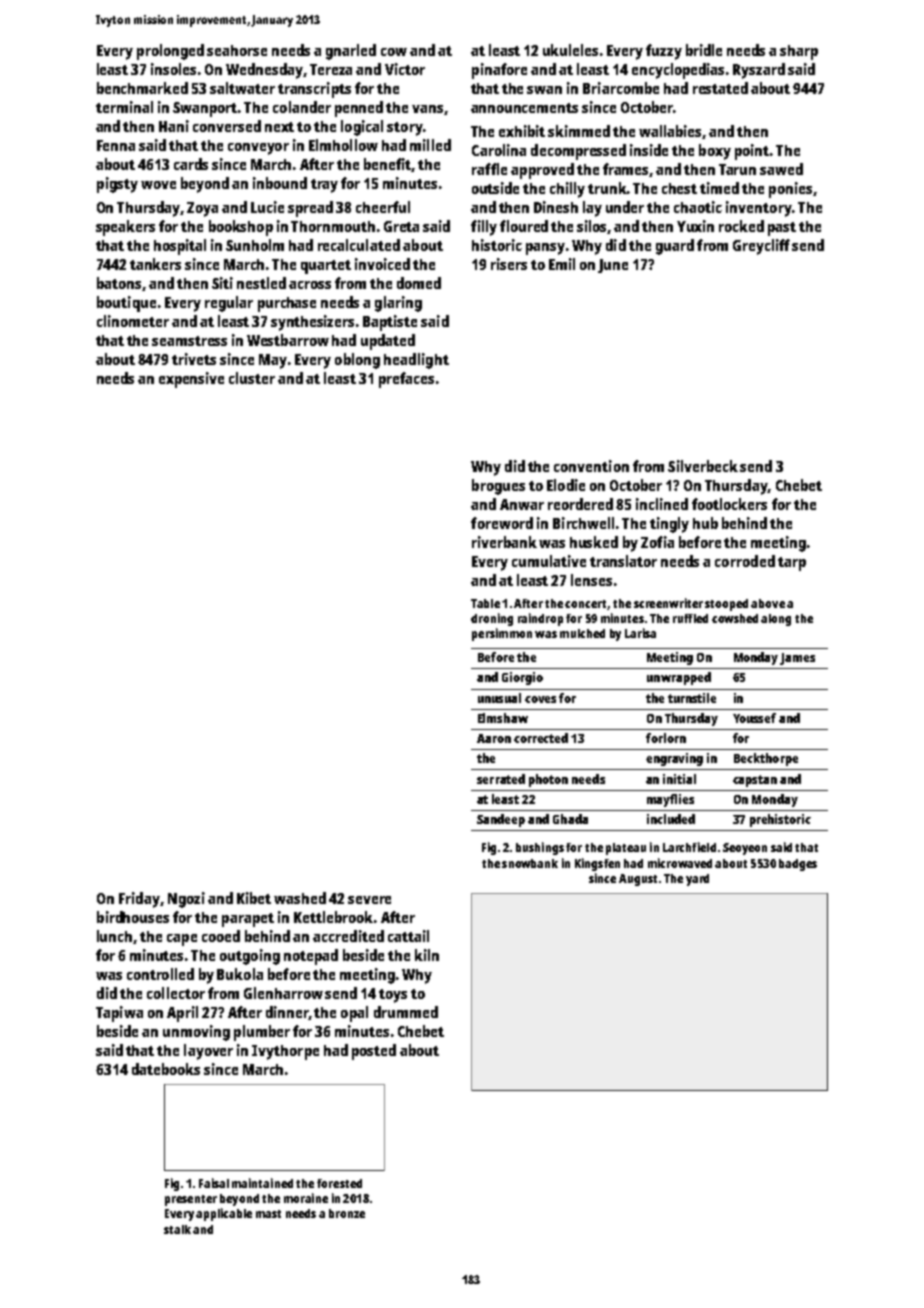  Describe the element at coordinates (191, 380) in the screenshot. I see `expensive` at that location.
